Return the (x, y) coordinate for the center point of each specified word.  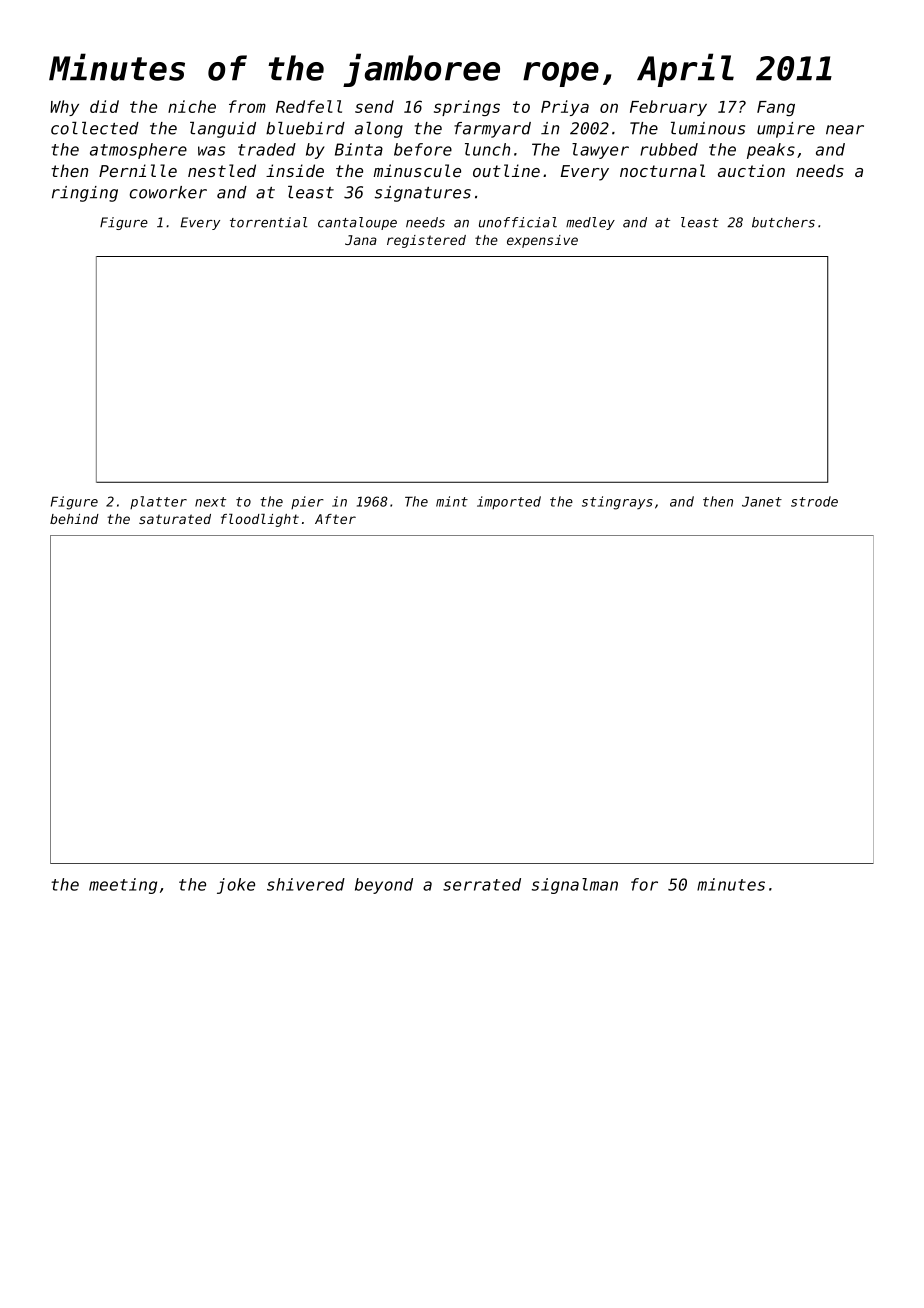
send (374, 106)
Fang (776, 108)
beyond (384, 886)
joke (236, 886)
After (335, 519)
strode (814, 501)
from (247, 106)
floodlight (260, 520)
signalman (575, 886)
